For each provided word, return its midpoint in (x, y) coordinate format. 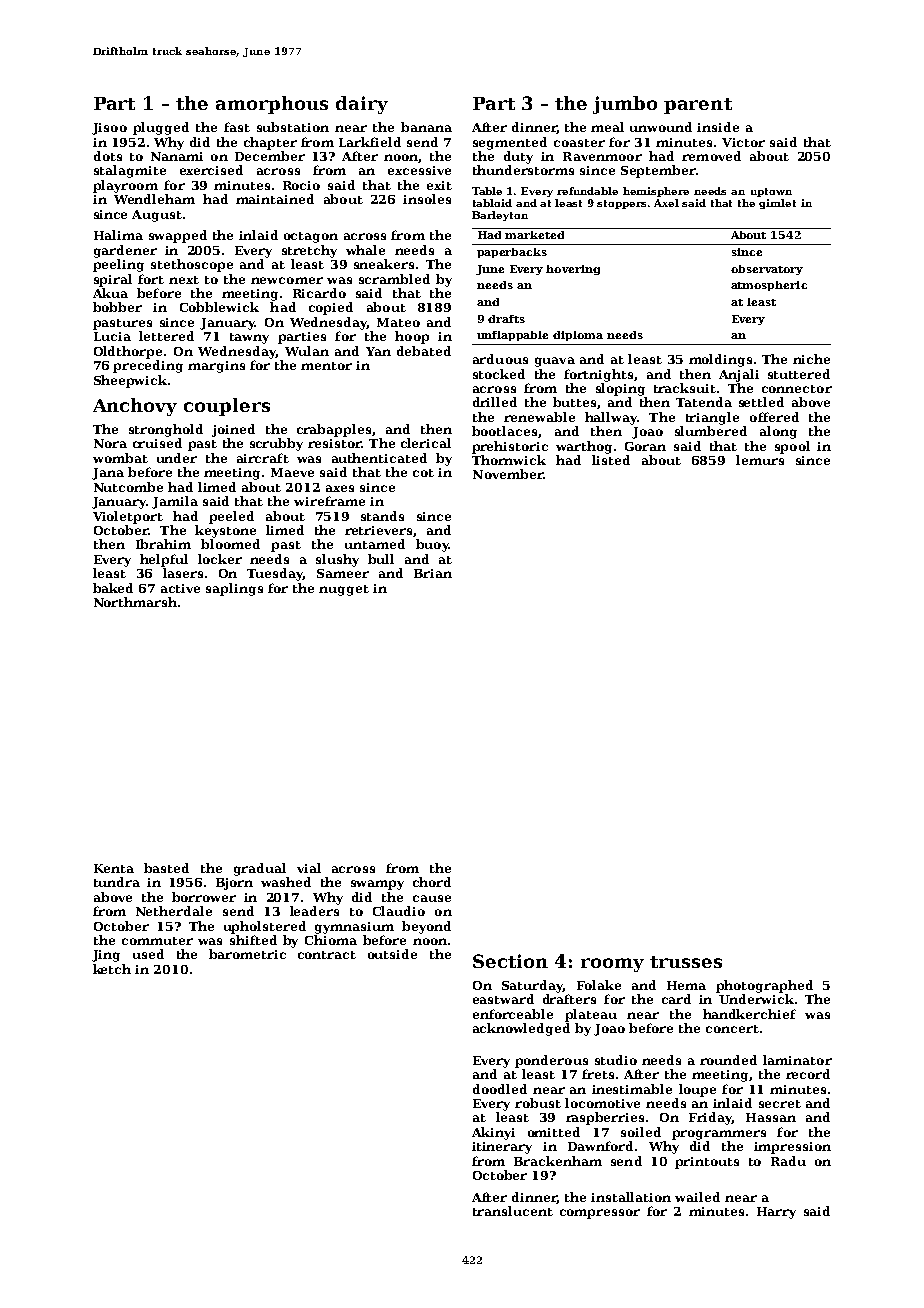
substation (293, 127)
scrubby (276, 444)
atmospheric (769, 286)
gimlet (777, 204)
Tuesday (275, 574)
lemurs (760, 460)
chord (432, 882)
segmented (510, 143)
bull (381, 559)
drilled (495, 402)
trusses (686, 962)
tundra (117, 882)
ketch (112, 969)
